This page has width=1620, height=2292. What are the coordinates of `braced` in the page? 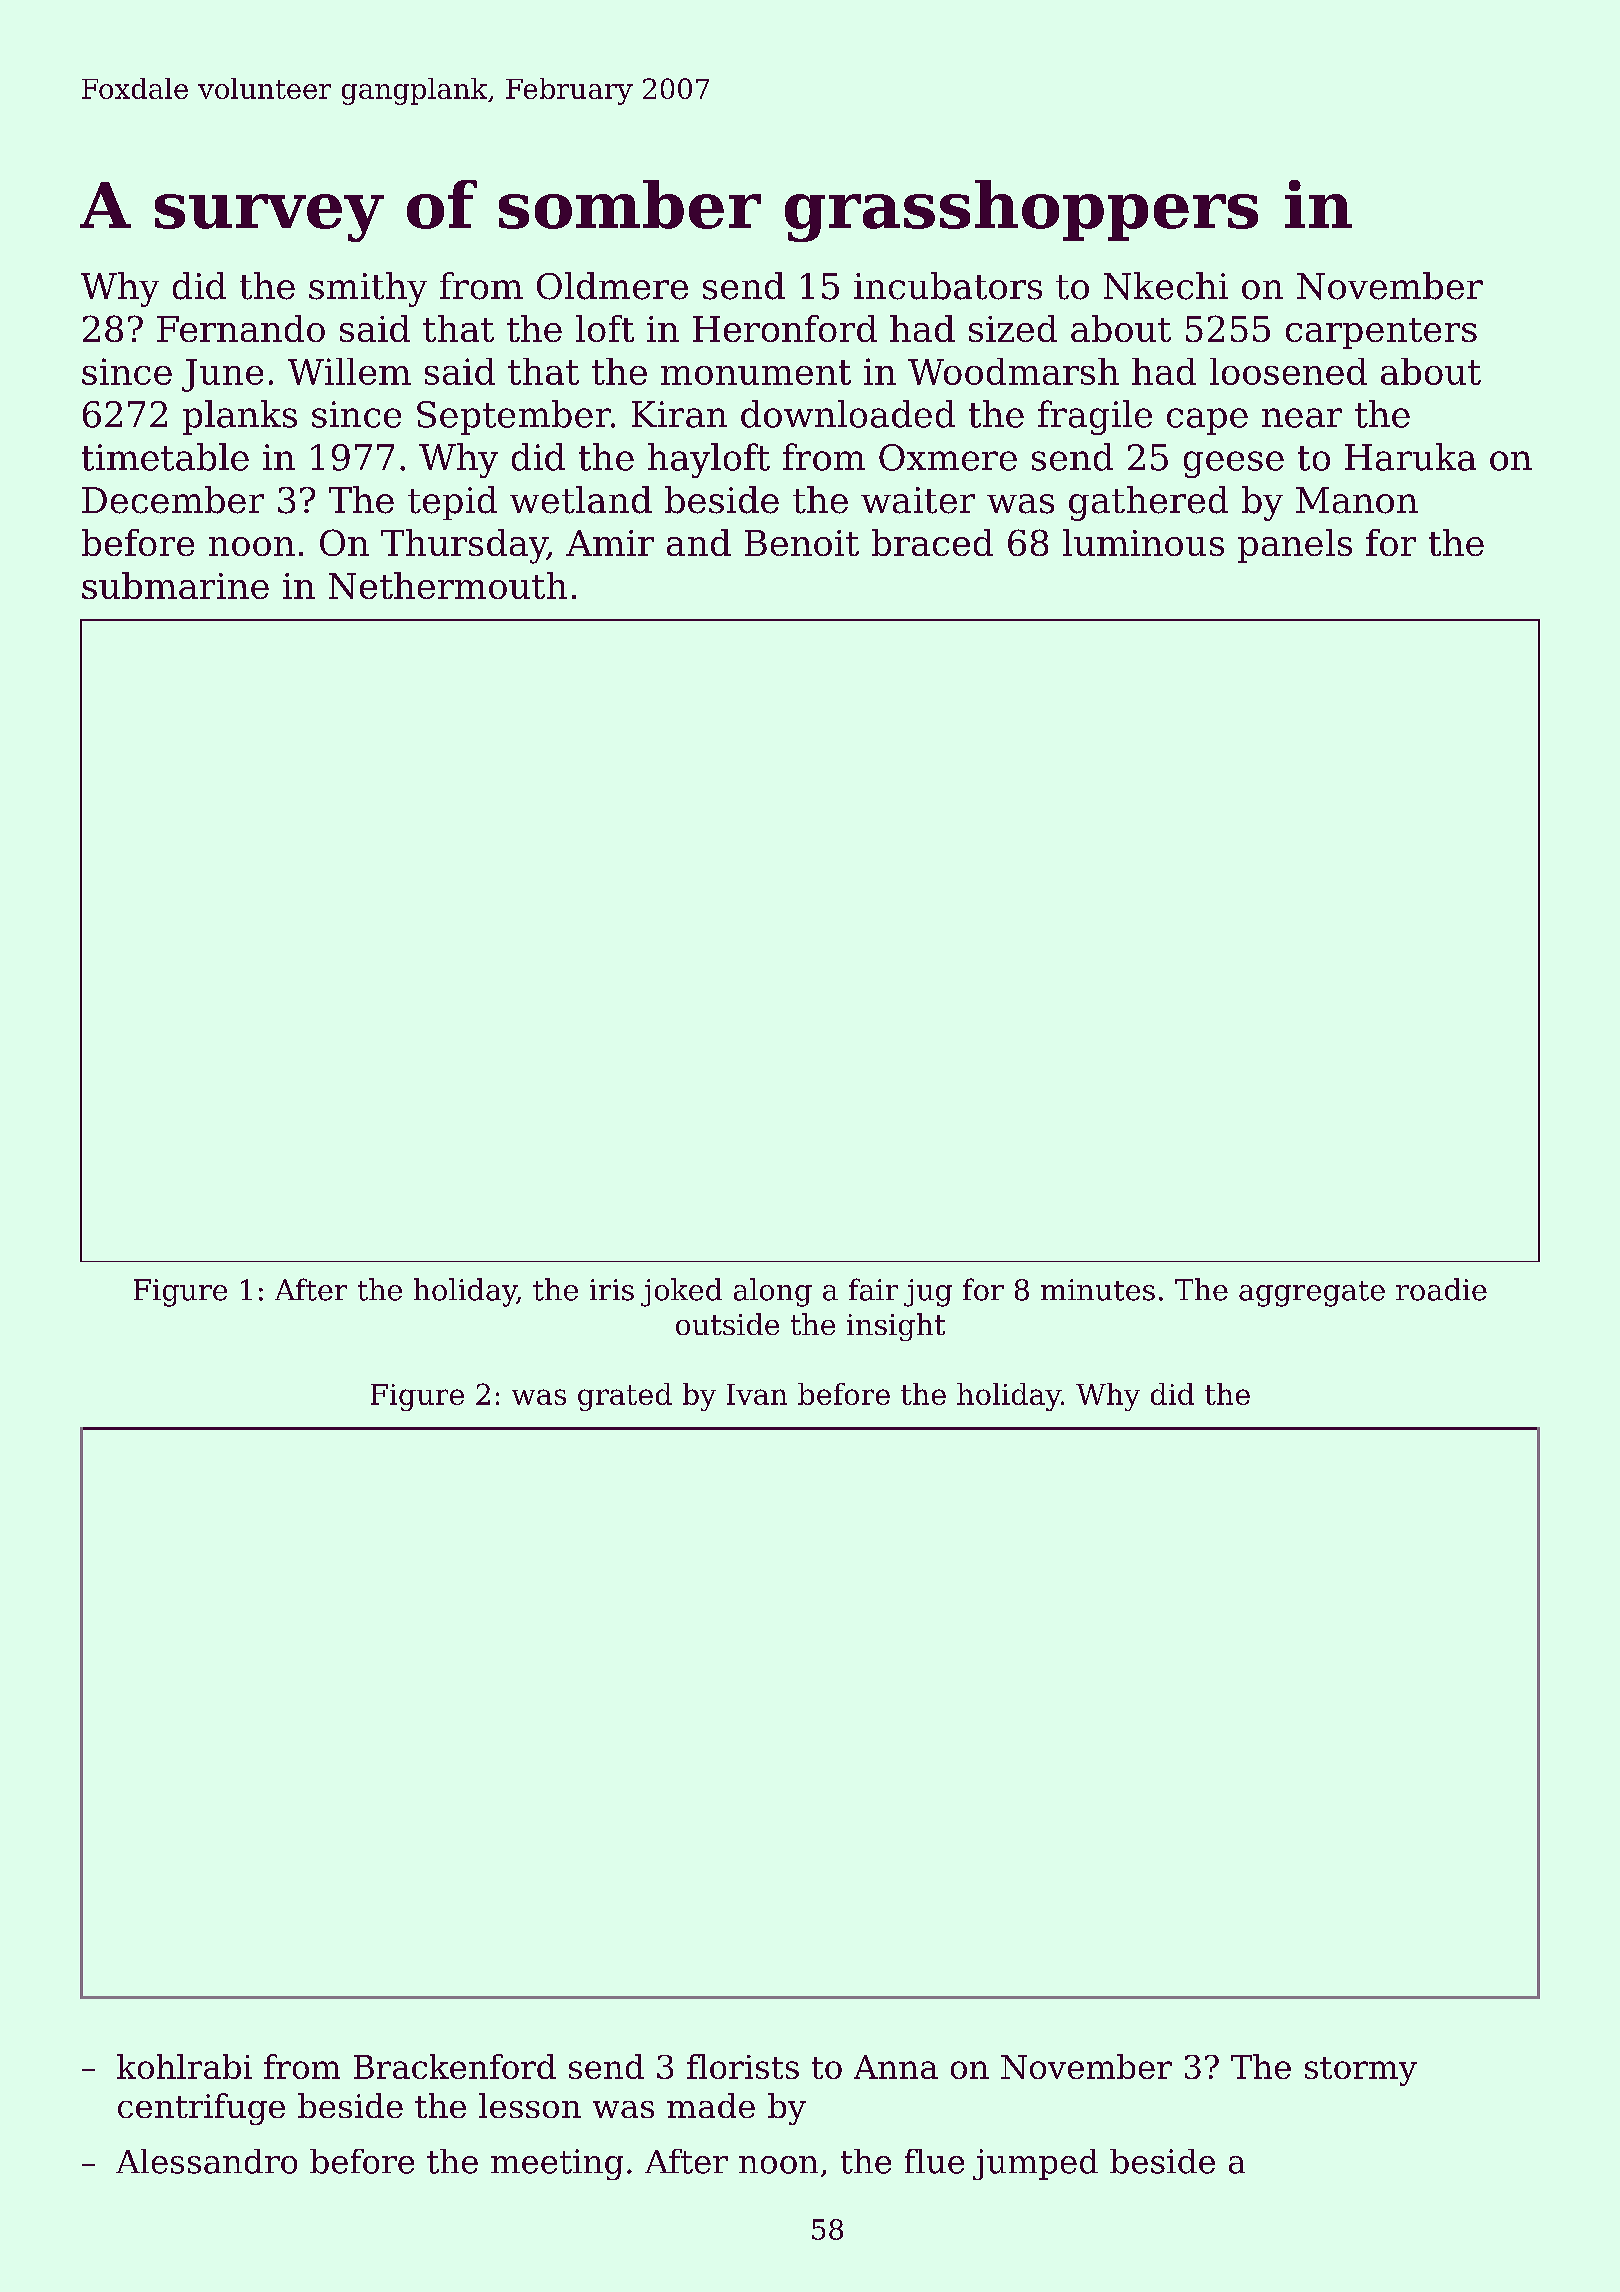 It's located at (932, 542).
